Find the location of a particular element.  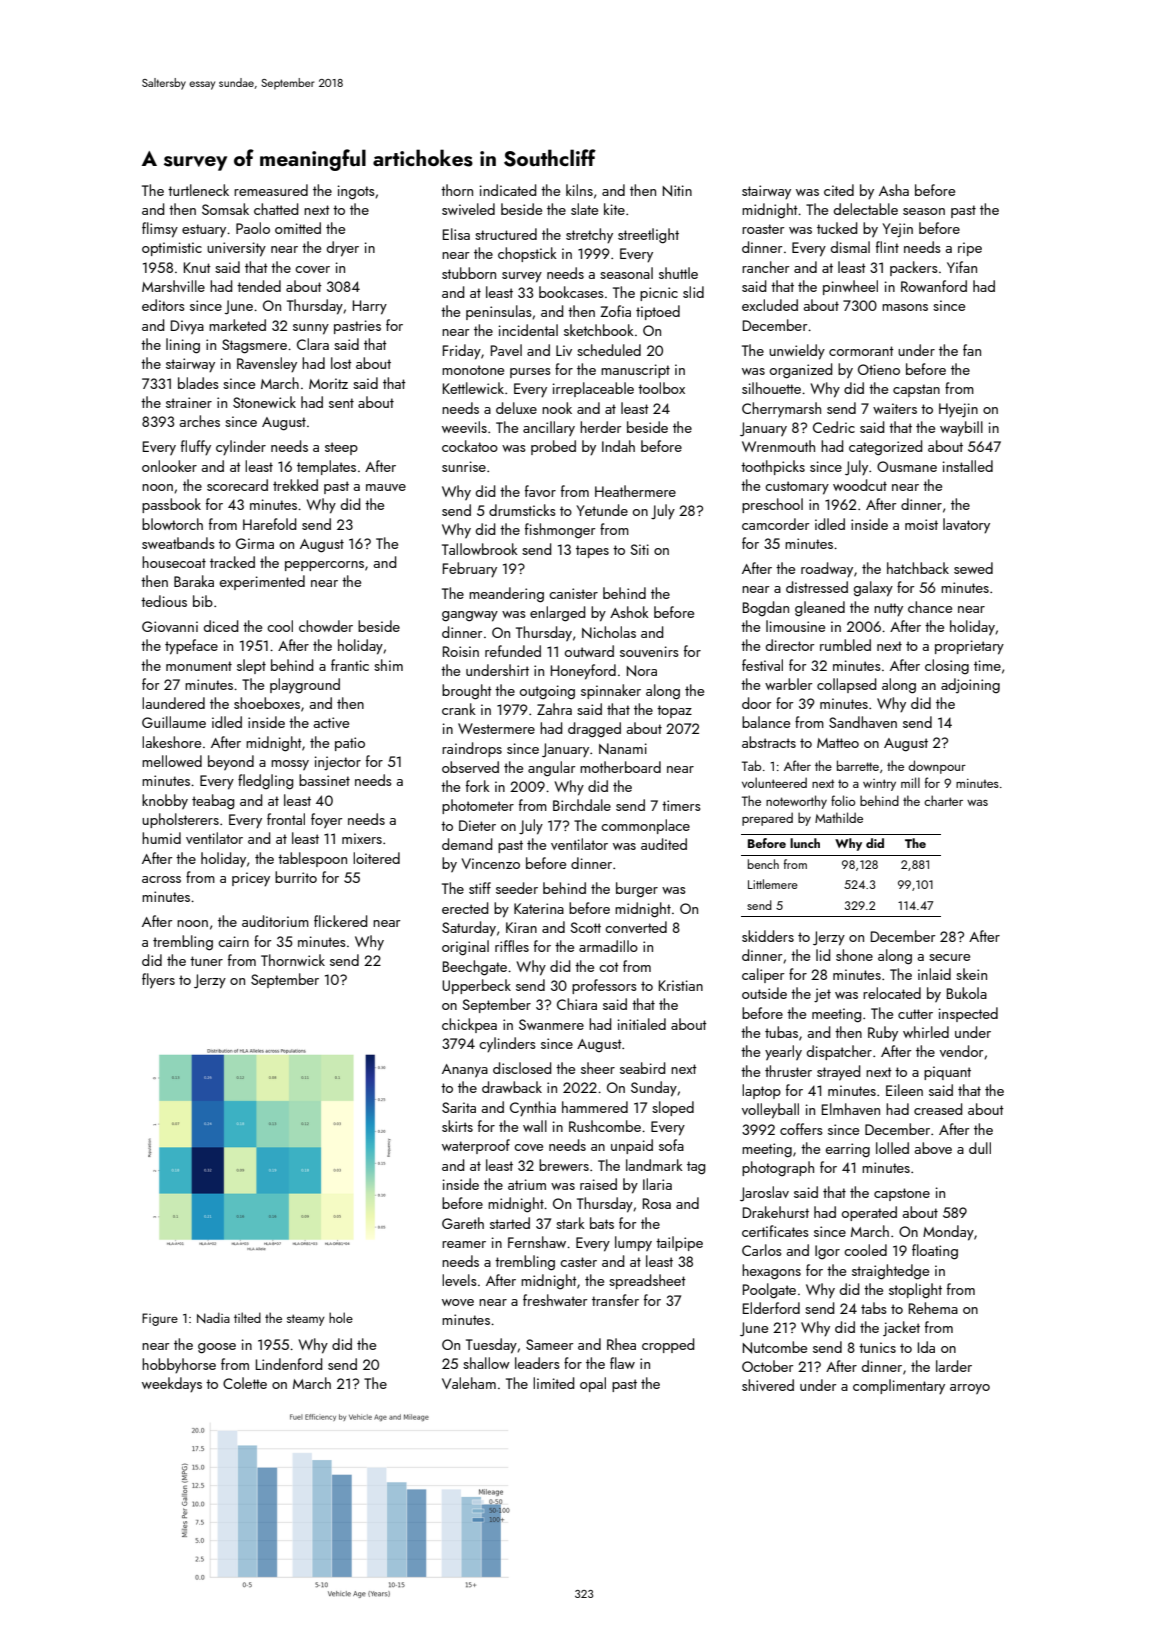

motherboard is located at coordinates (620, 767).
